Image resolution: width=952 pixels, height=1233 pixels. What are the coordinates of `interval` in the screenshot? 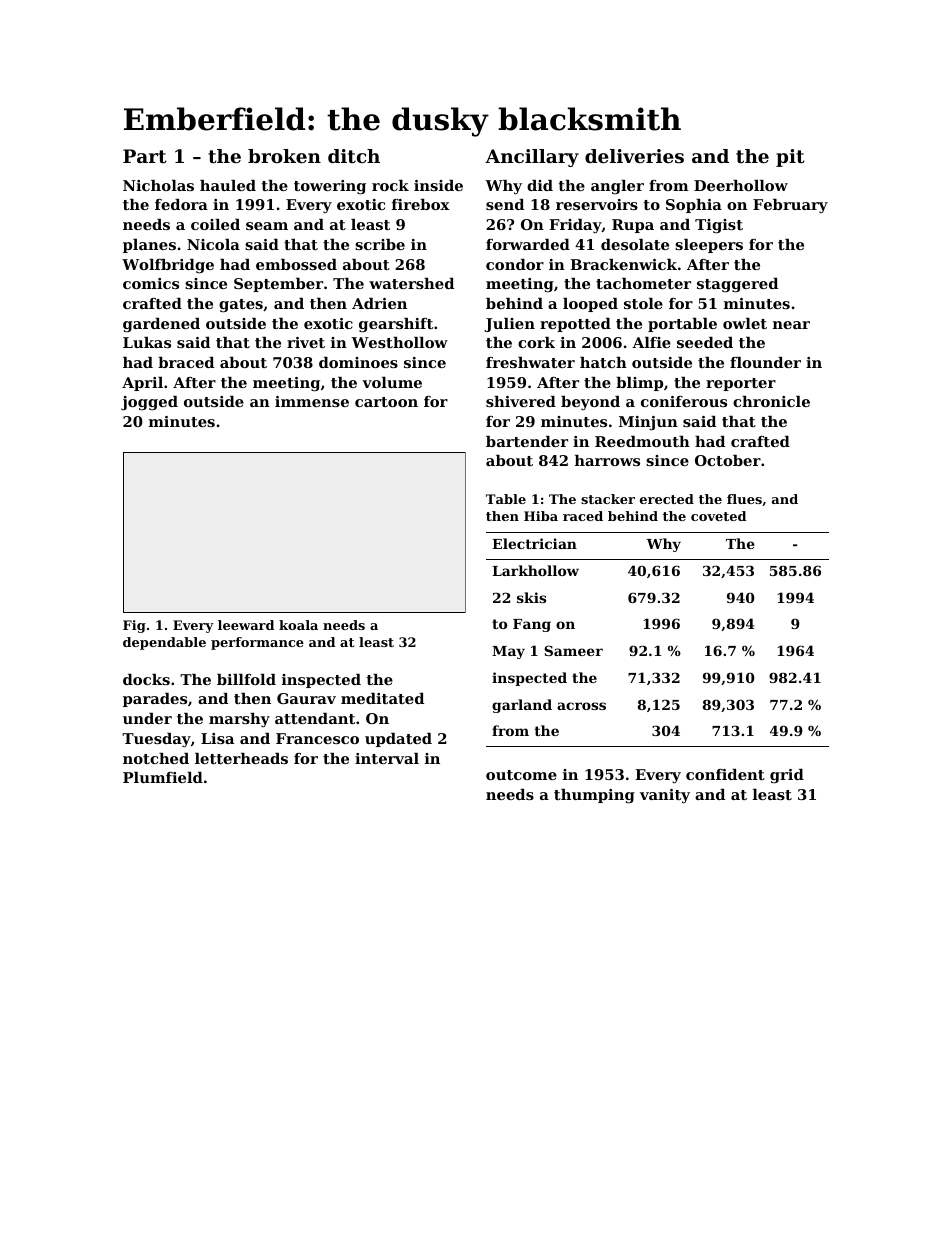 It's located at (387, 758).
